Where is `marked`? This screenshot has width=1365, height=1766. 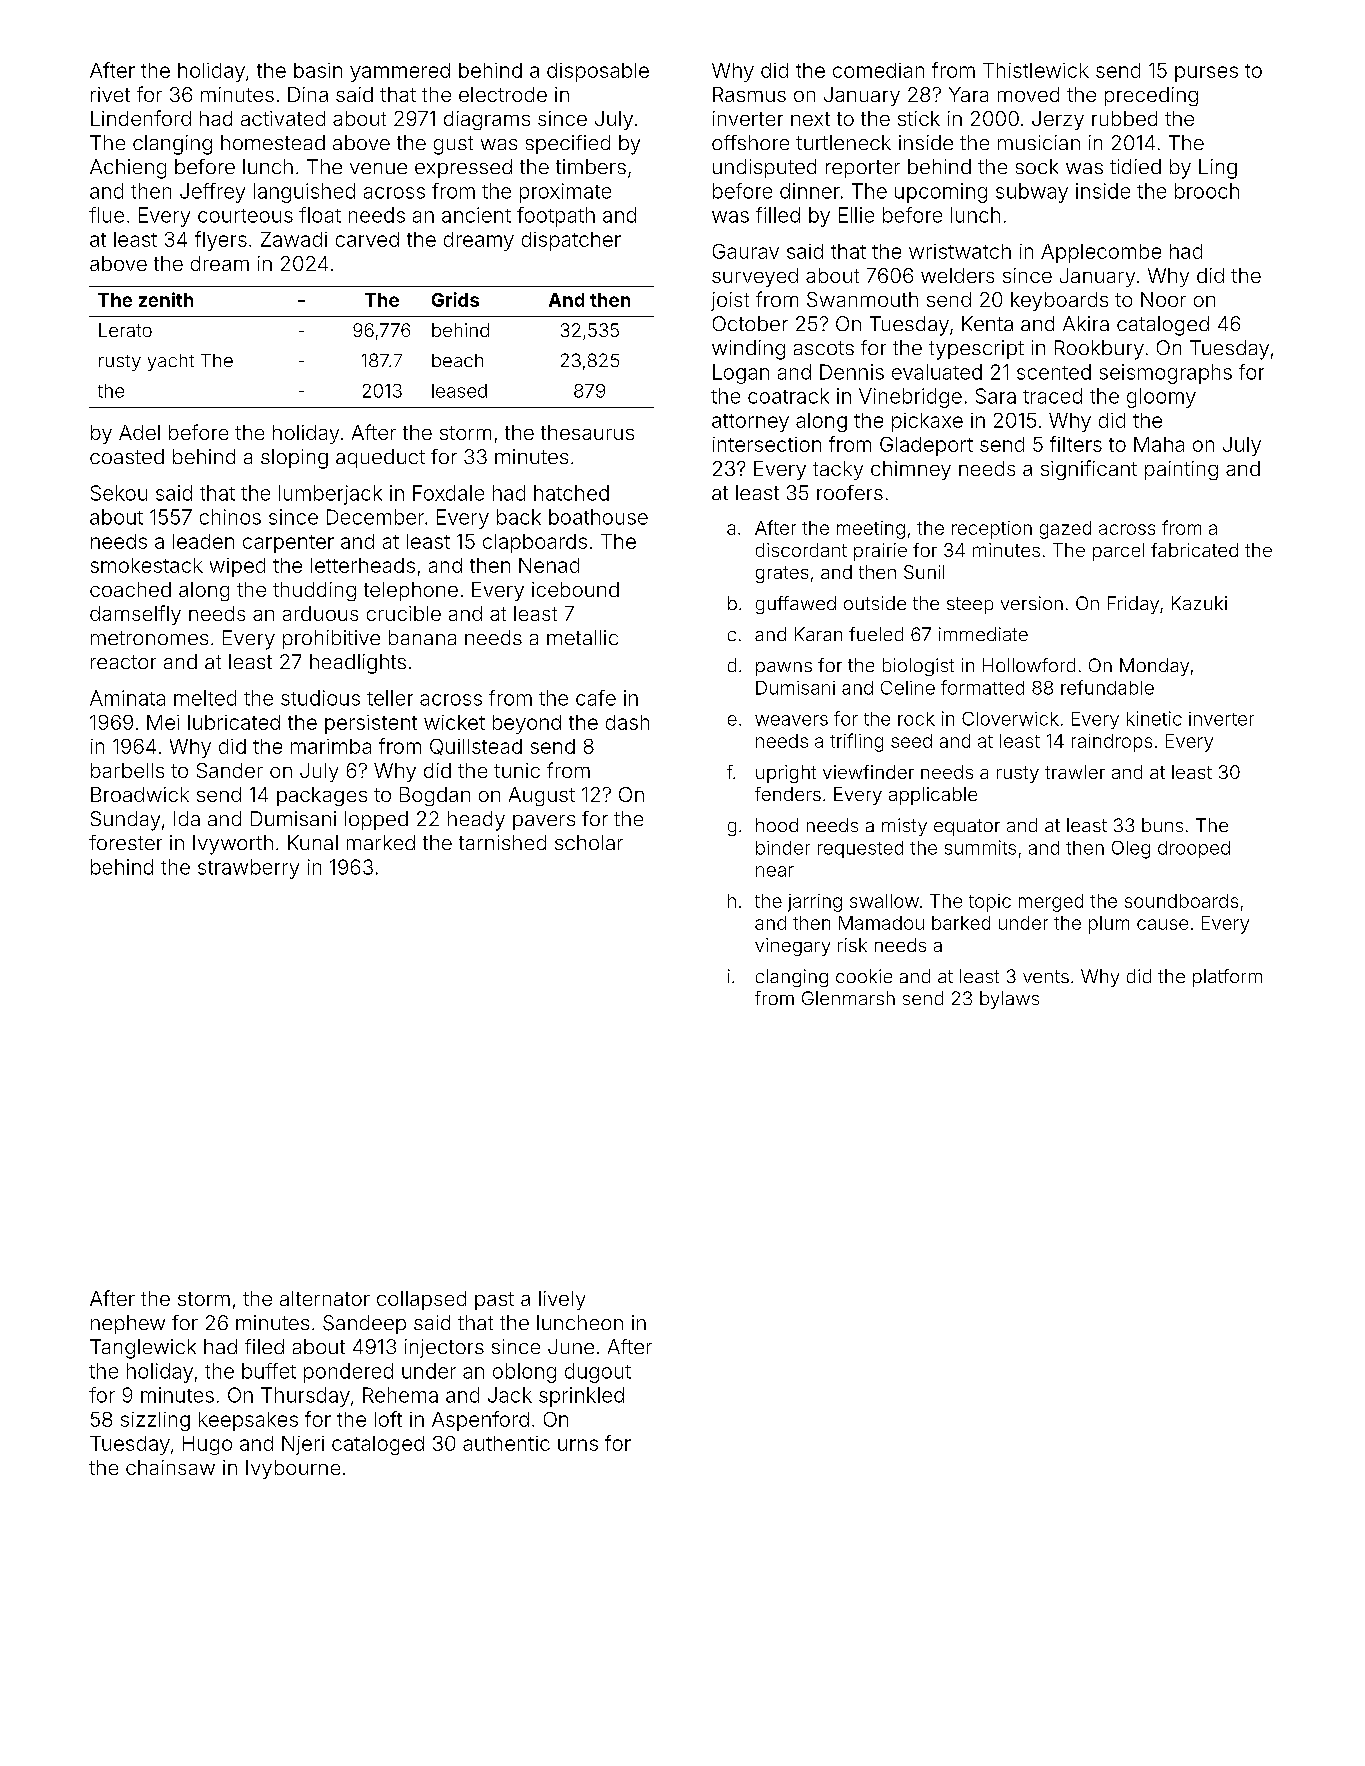 marked is located at coordinates (381, 842).
